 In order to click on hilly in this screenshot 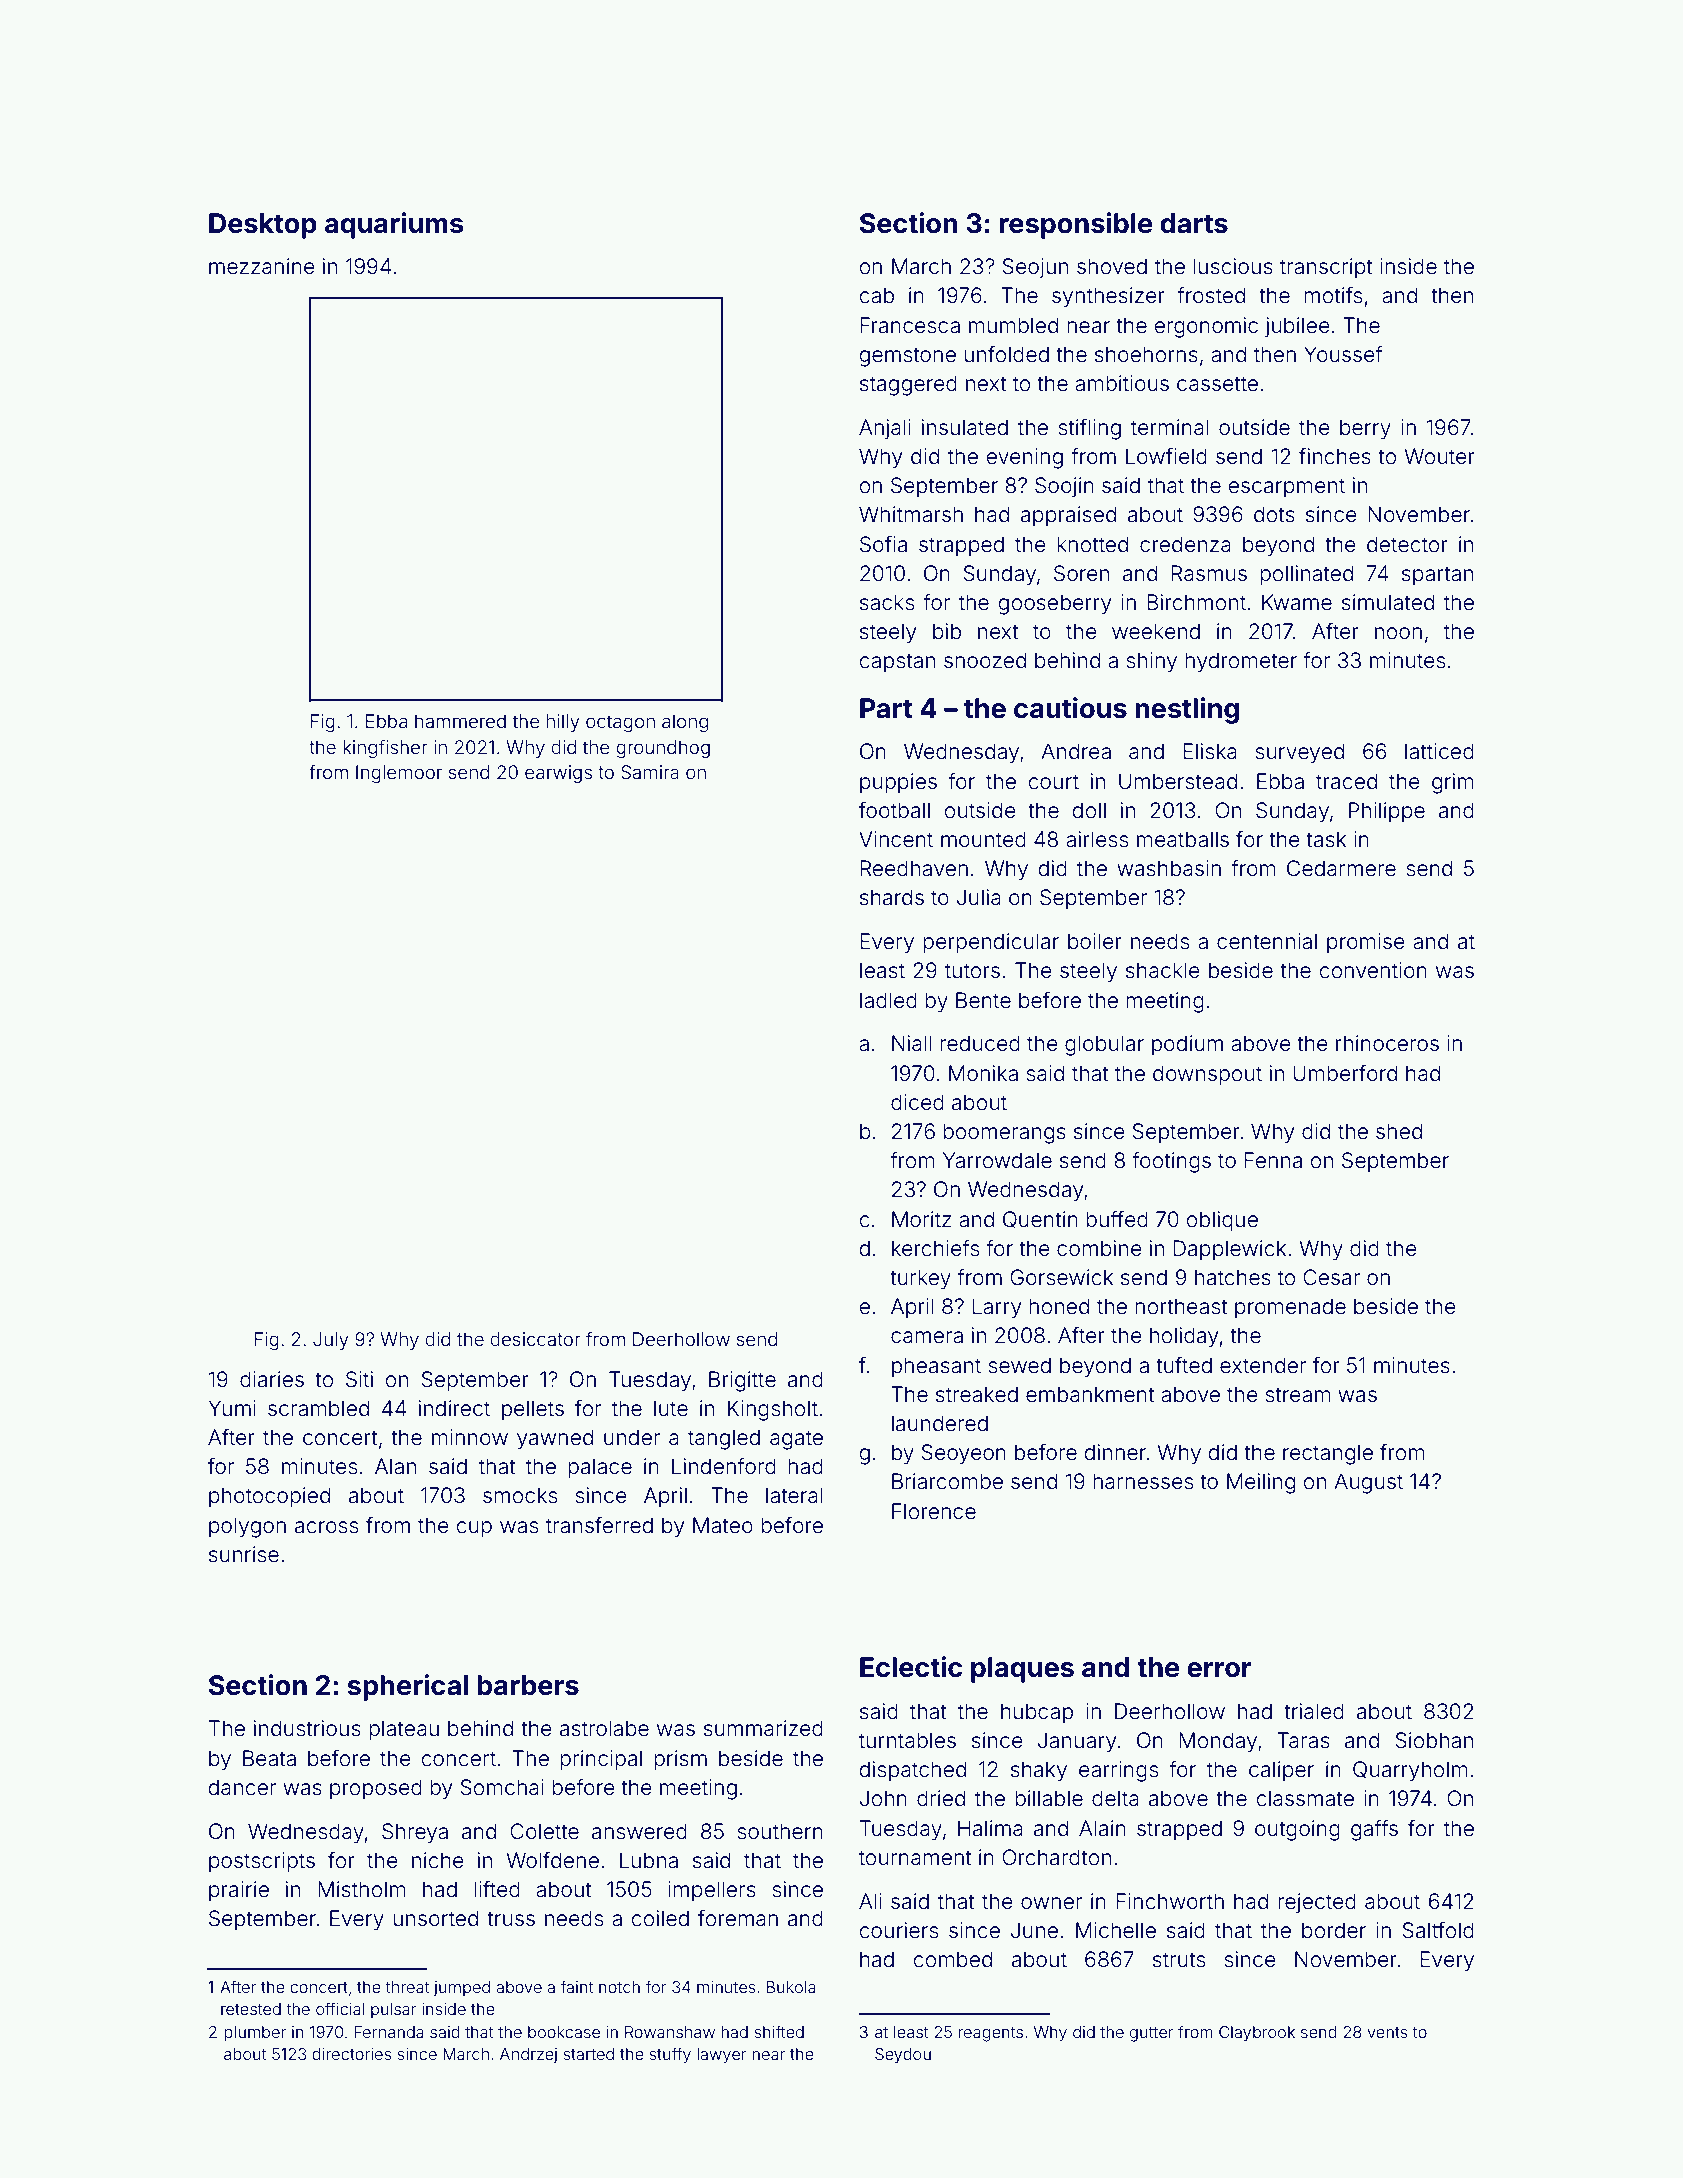, I will do `click(563, 723)`.
